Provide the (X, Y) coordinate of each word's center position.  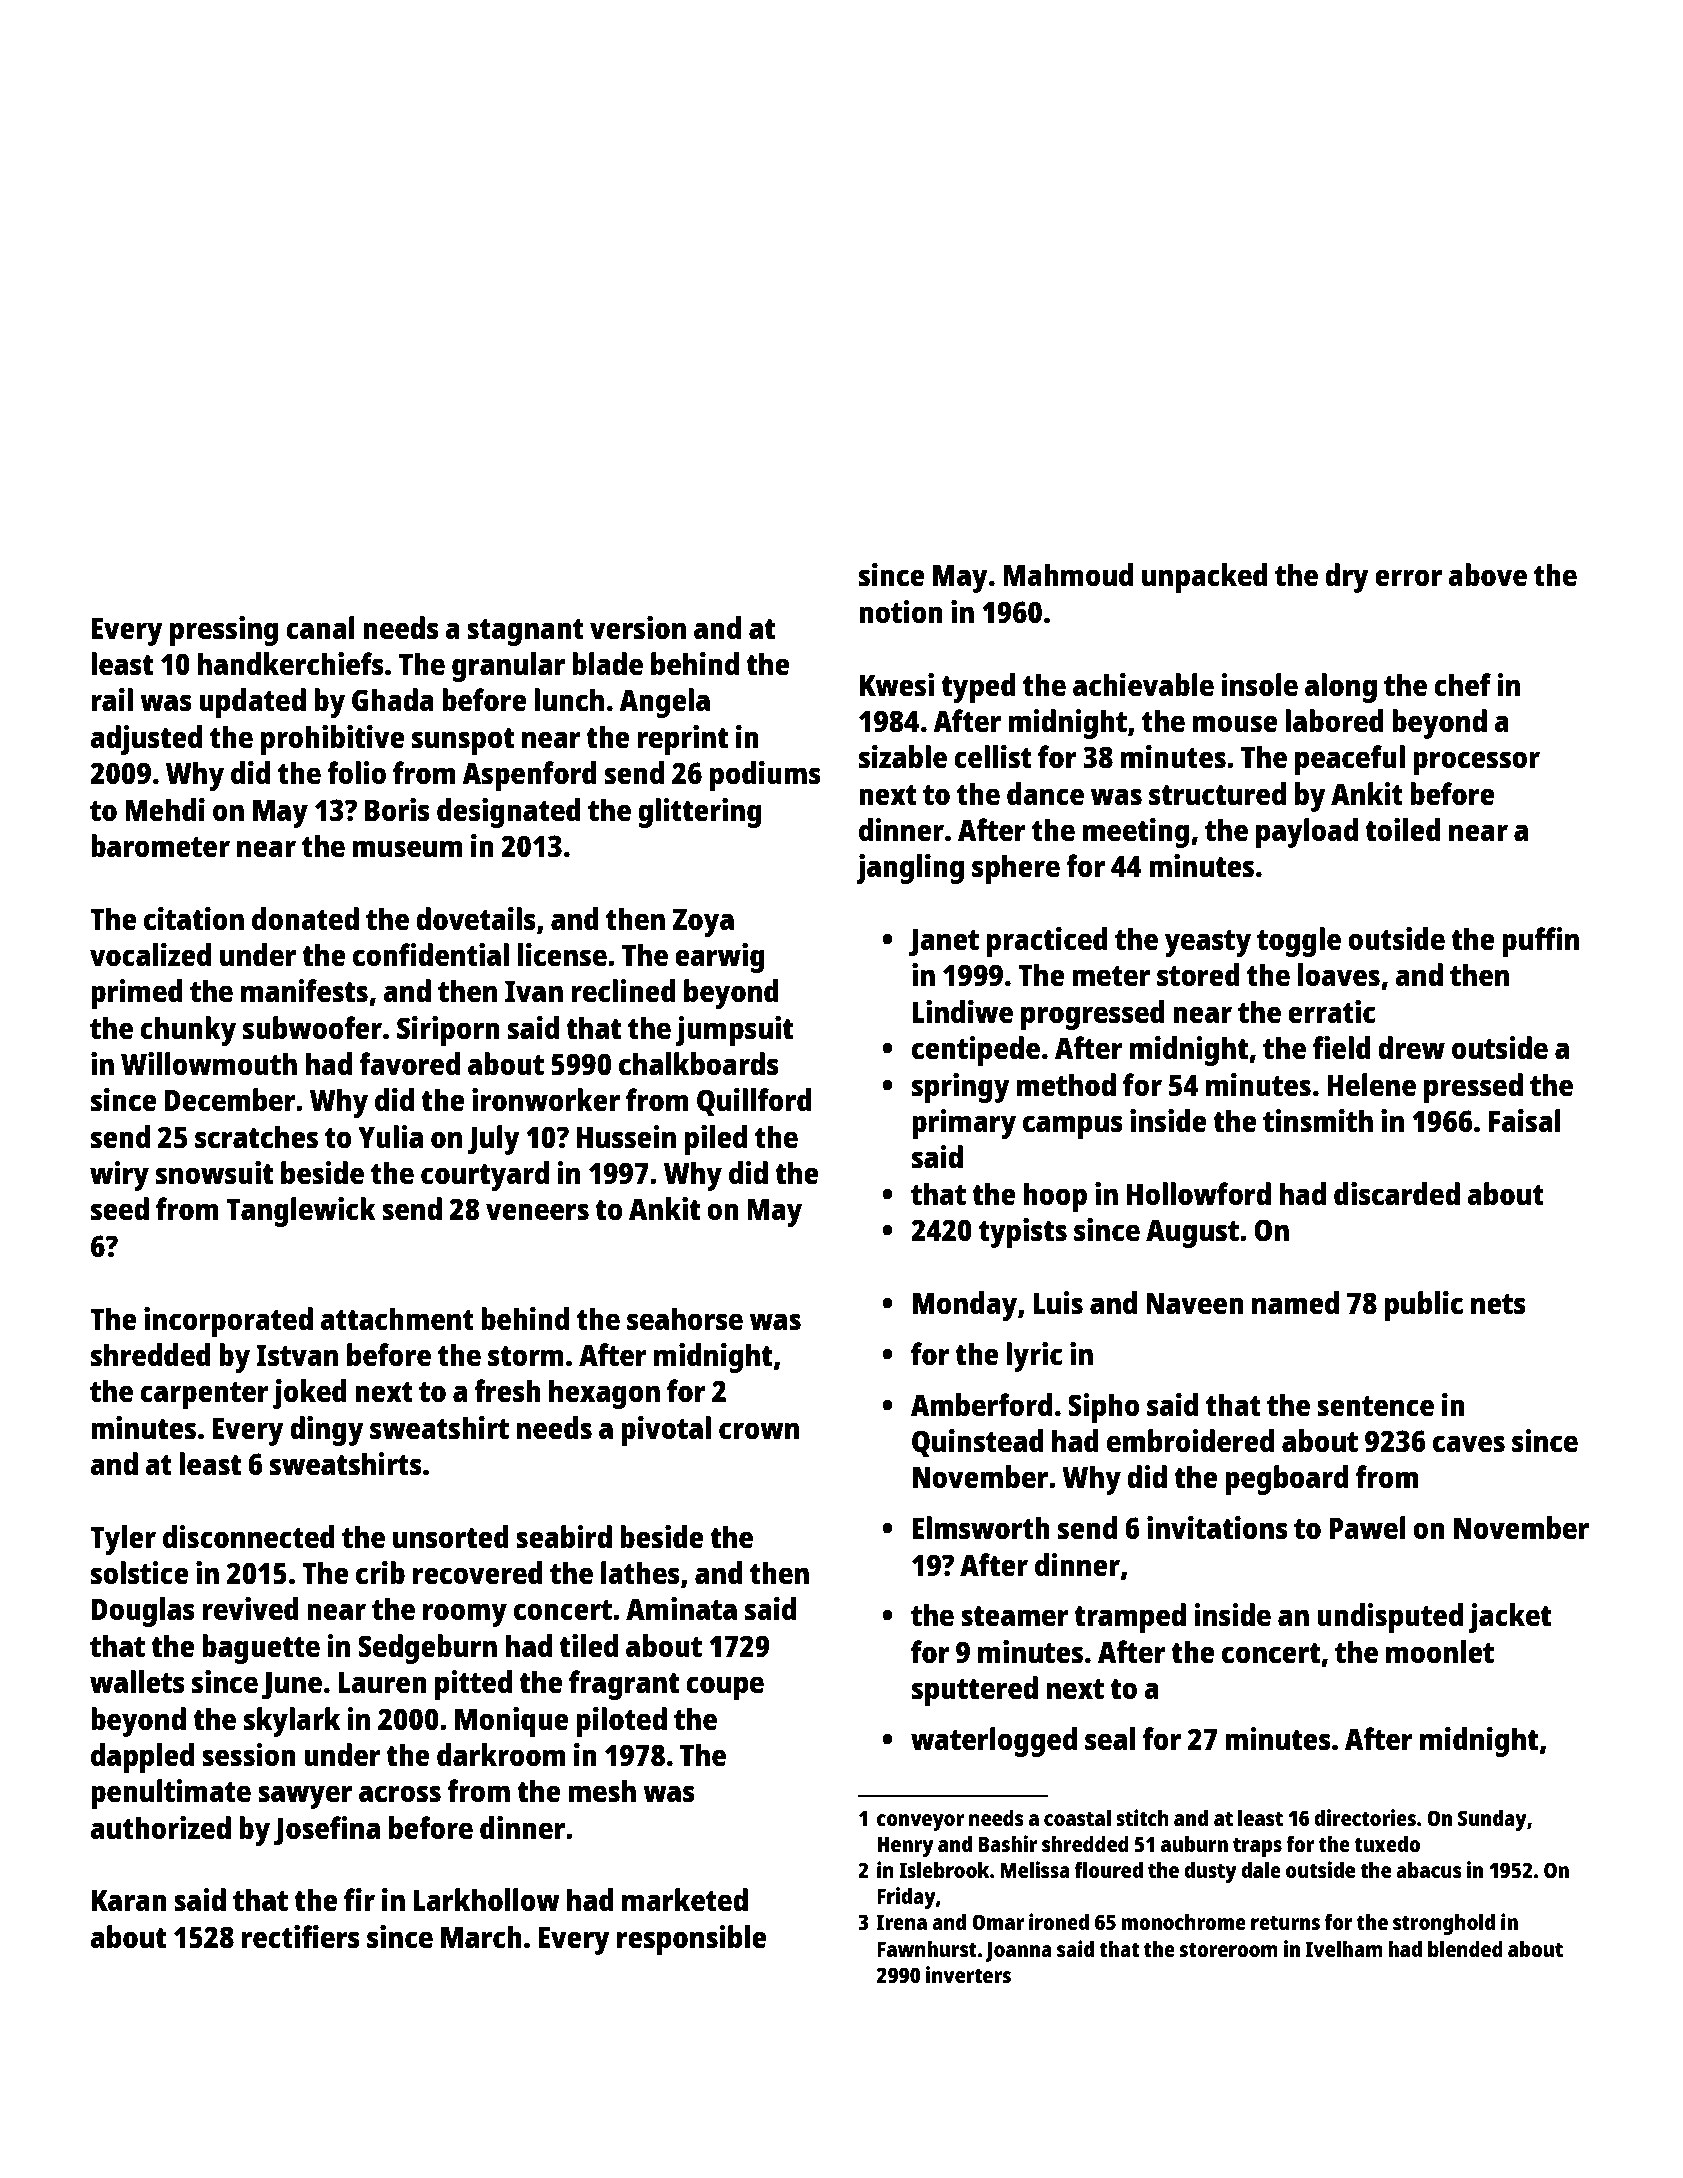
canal (320, 627)
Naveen (1195, 1303)
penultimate (171, 1794)
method (1066, 1084)
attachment (397, 1318)
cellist (993, 756)
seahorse (685, 1319)
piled (716, 1140)
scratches (256, 1137)
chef (1462, 684)
